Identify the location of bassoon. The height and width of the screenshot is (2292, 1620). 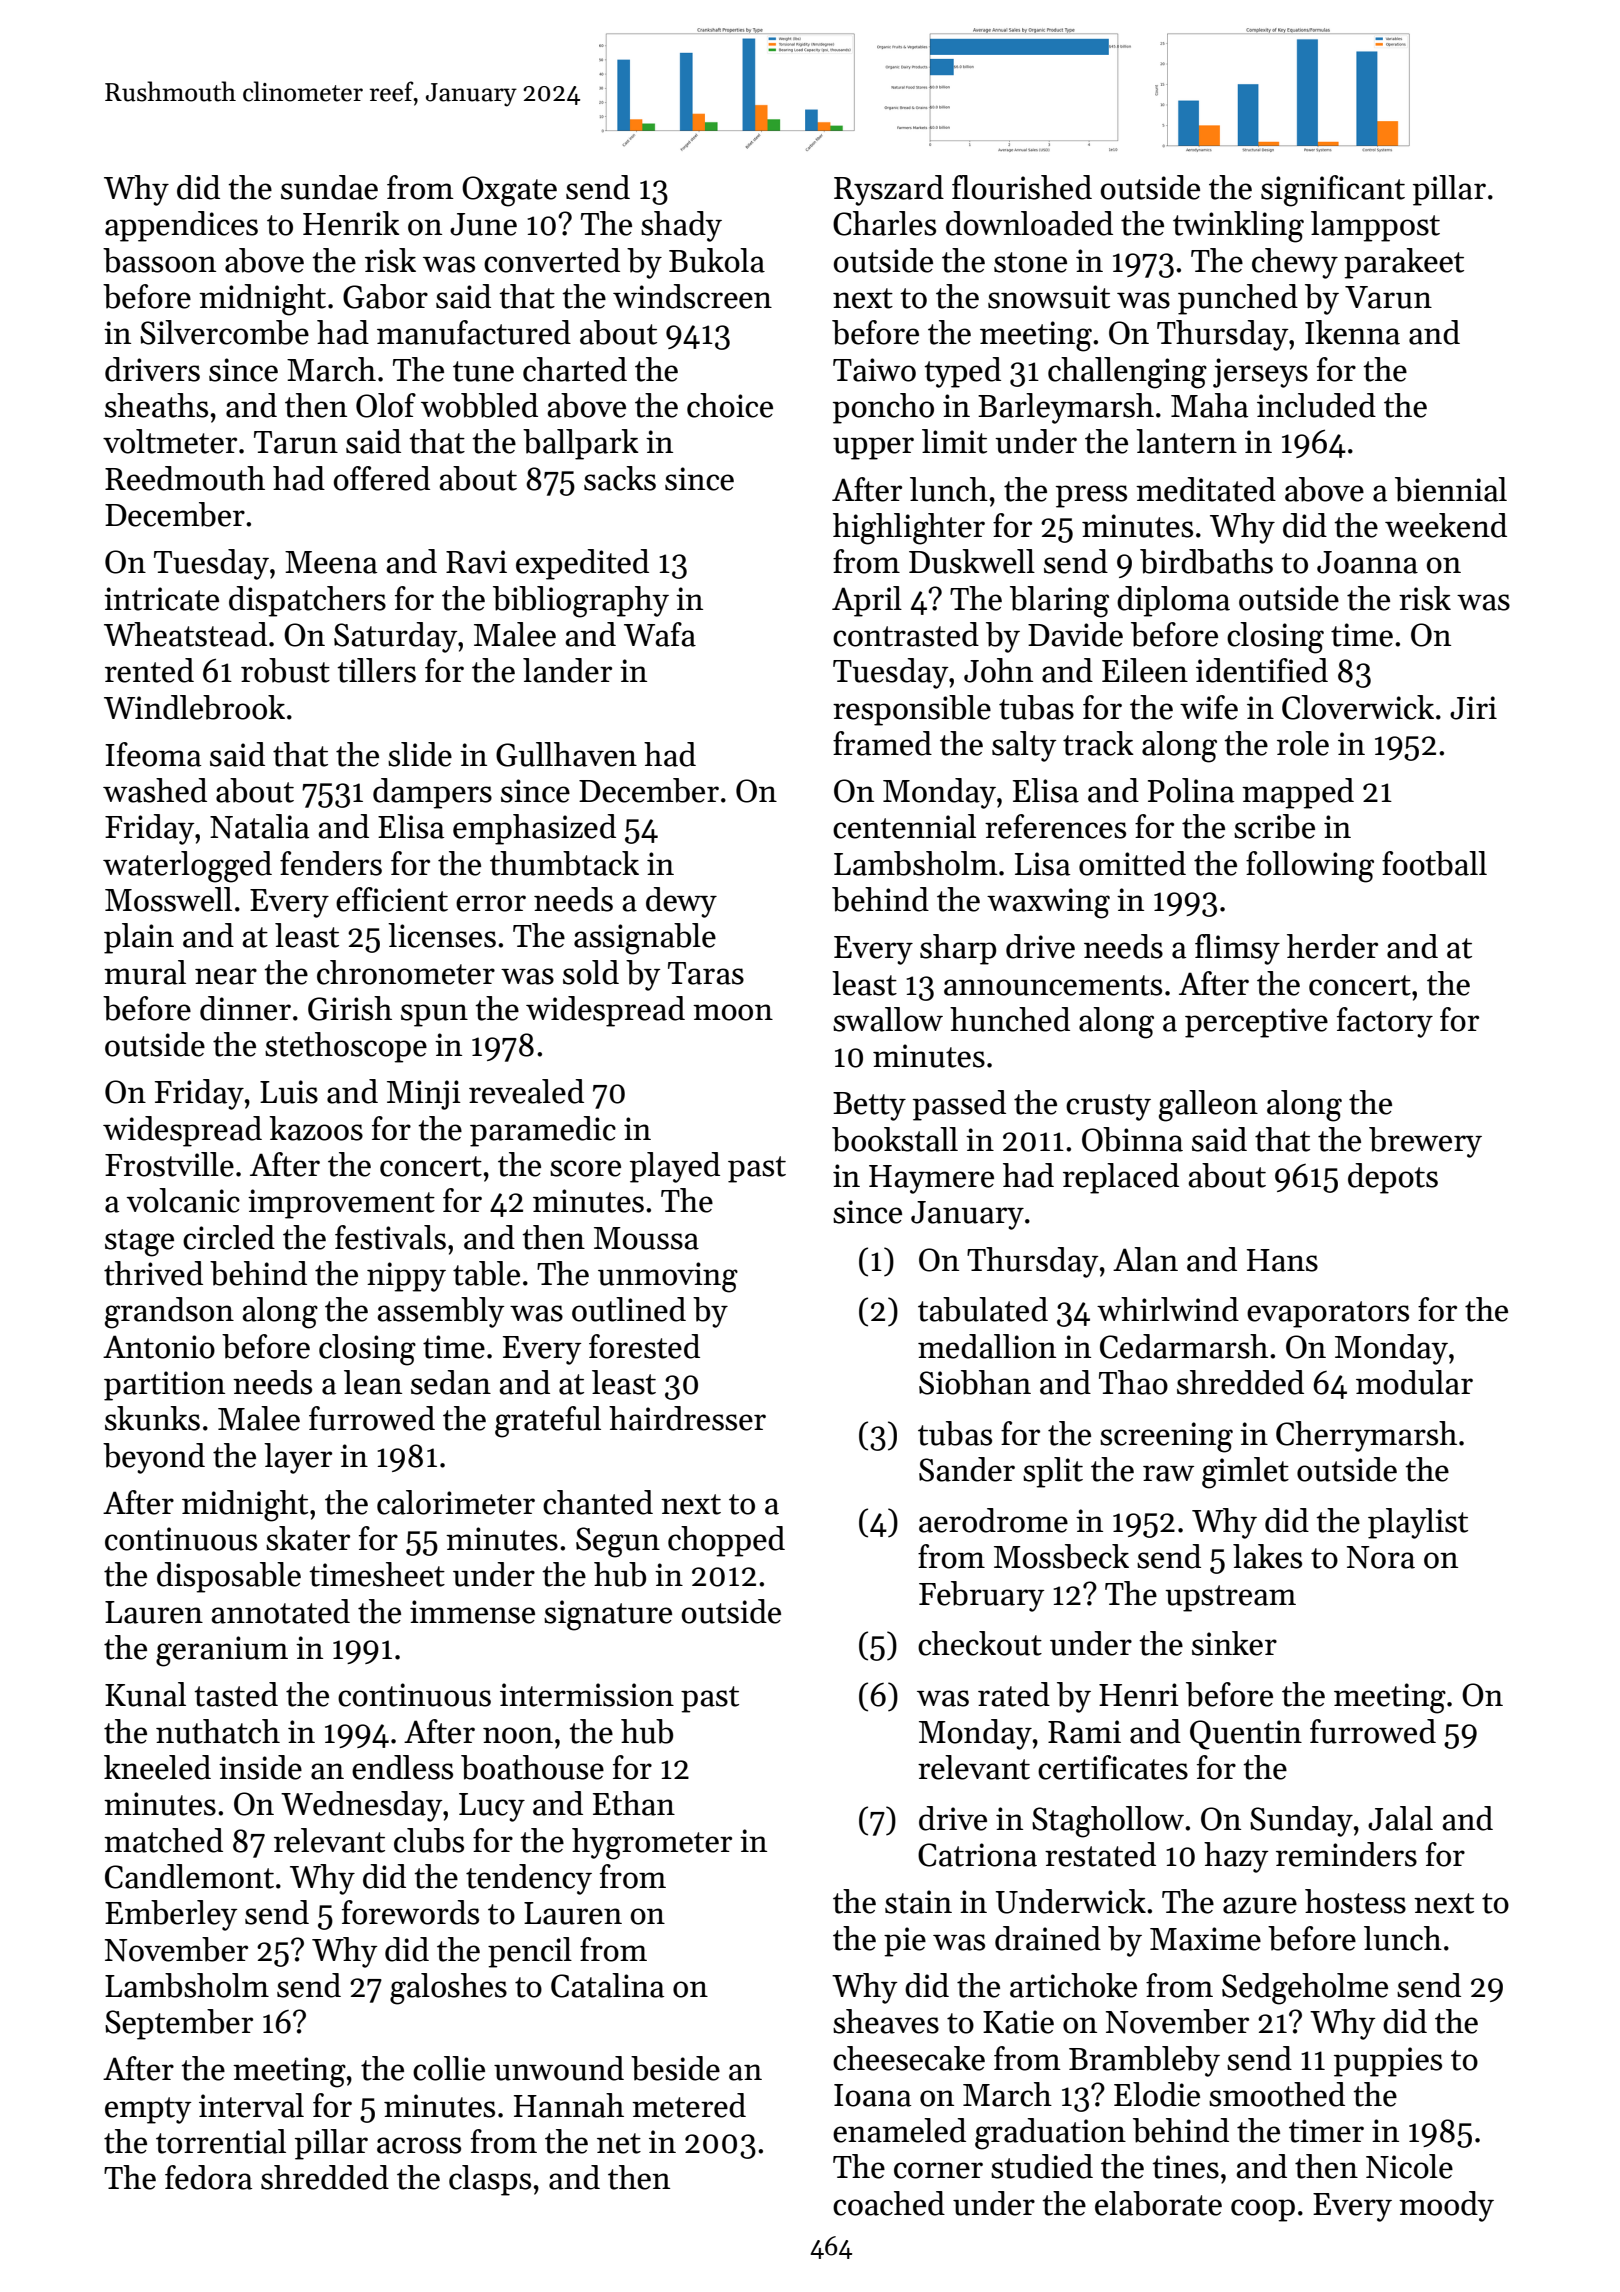
(159, 260).
